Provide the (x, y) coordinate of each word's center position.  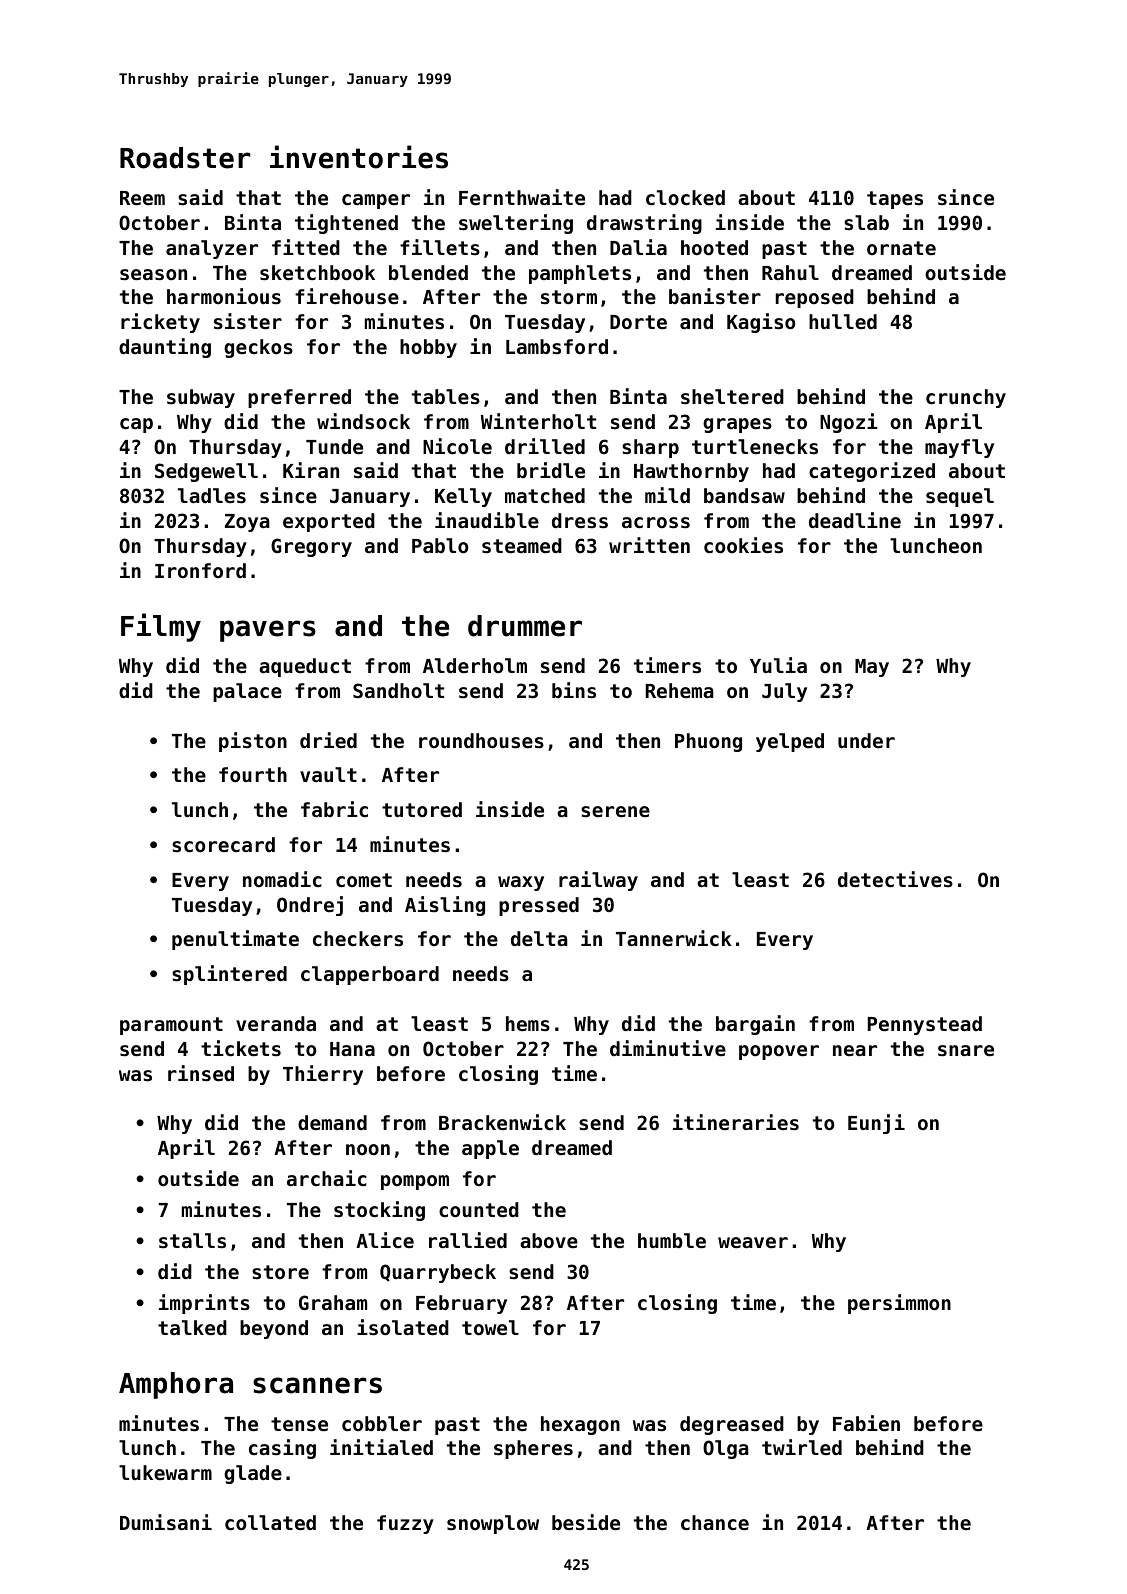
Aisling (445, 906)
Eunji (876, 1124)
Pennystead (925, 1025)
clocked (685, 197)
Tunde (334, 446)
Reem (142, 198)
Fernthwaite (522, 197)
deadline (855, 520)
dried (328, 740)
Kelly (463, 497)
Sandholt (398, 690)
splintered (229, 975)
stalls (192, 1241)
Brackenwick (502, 1122)
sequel (960, 497)
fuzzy (405, 1524)
